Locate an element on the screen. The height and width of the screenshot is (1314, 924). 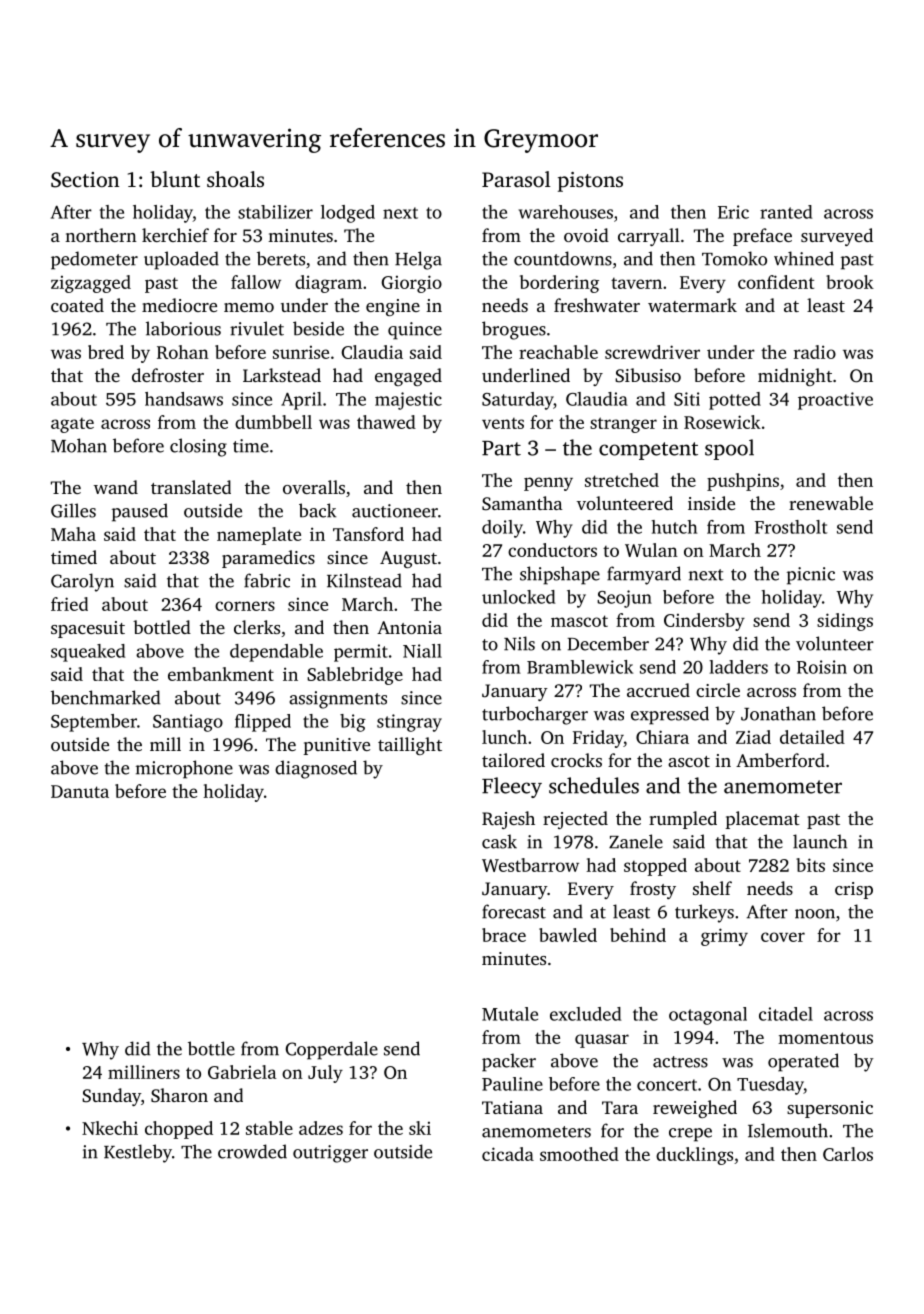
Parasol is located at coordinates (516, 179).
